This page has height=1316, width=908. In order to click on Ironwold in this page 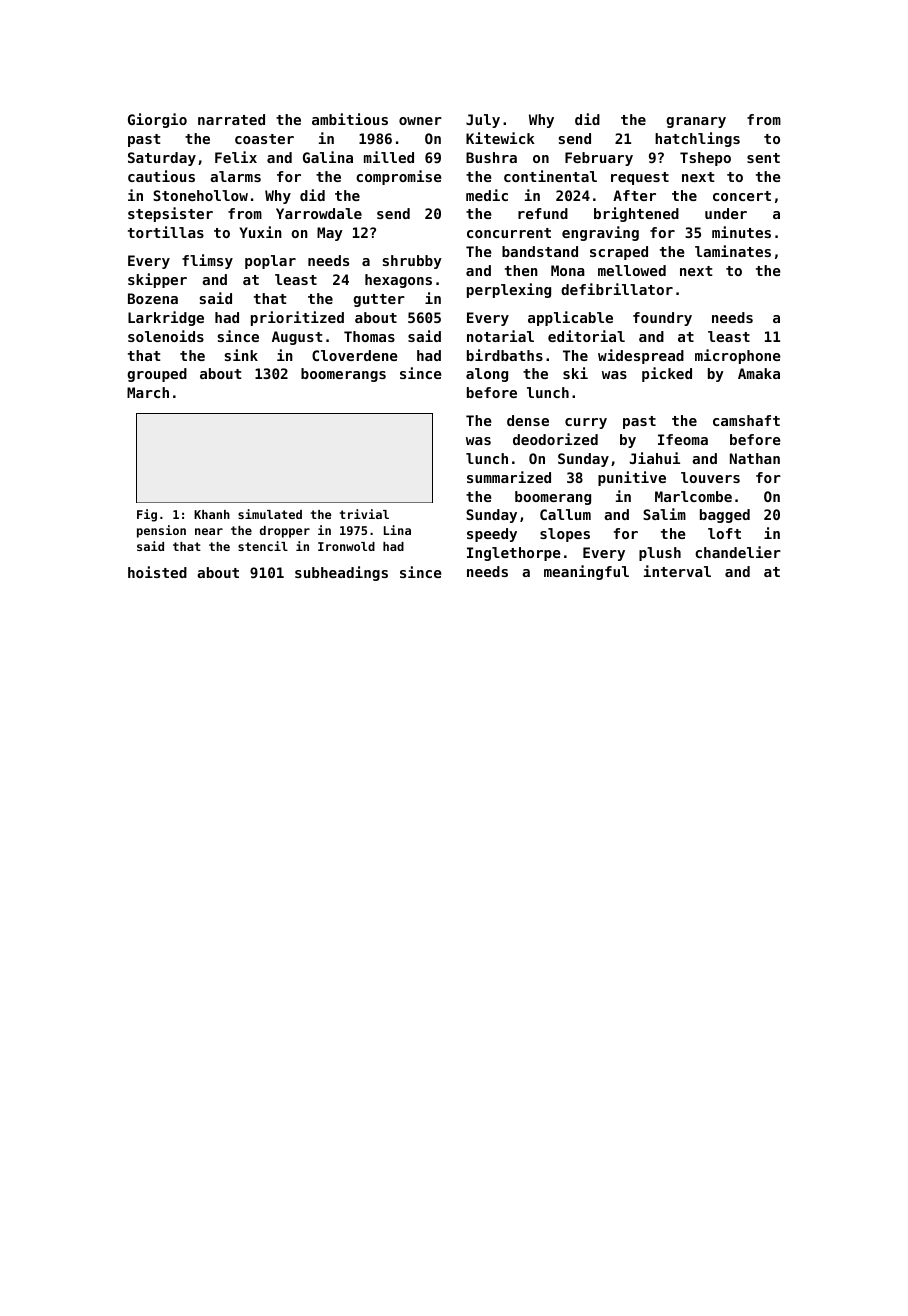, I will do `click(346, 546)`.
